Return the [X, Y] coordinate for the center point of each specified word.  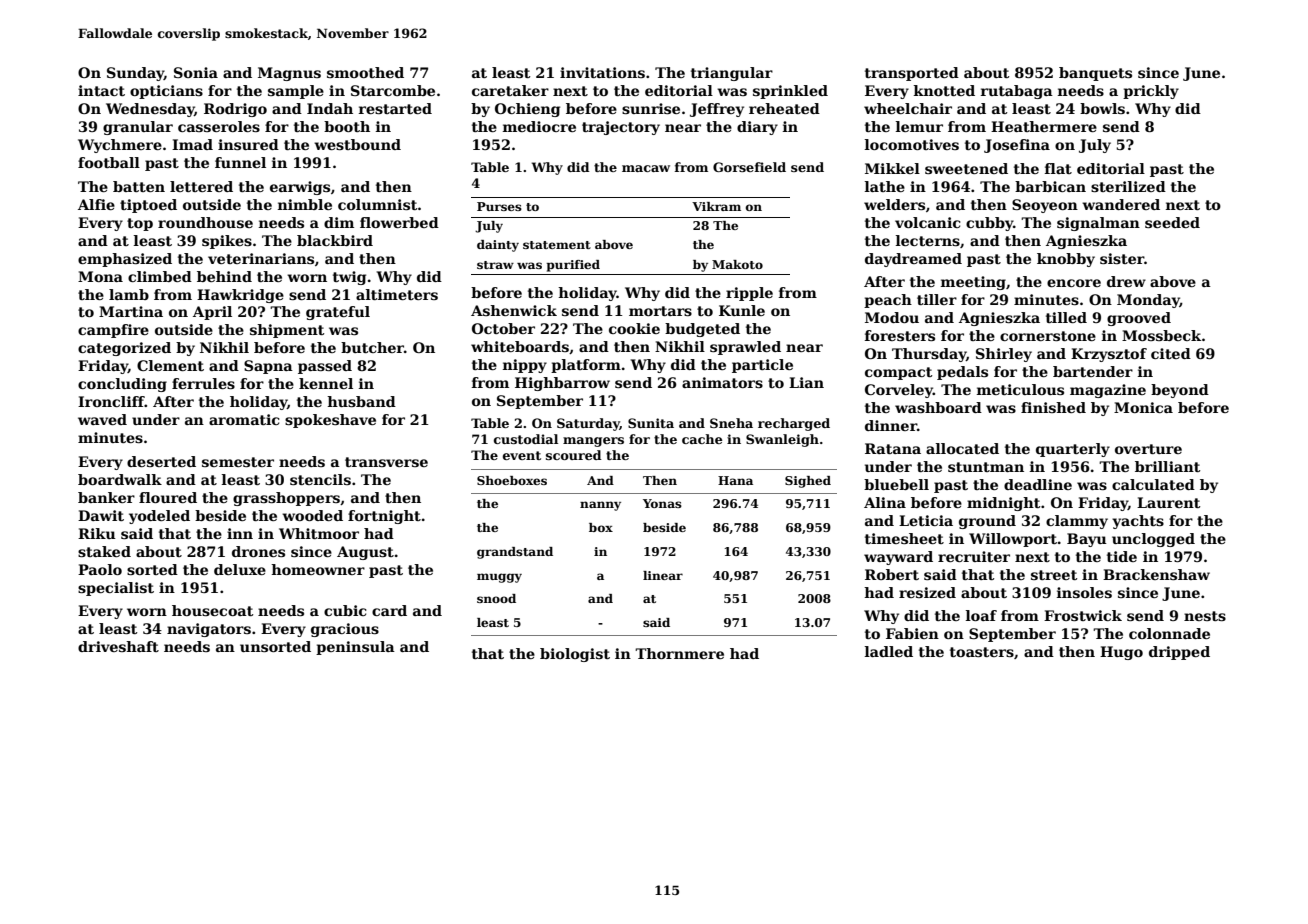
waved [102, 419]
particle [762, 366]
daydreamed [913, 260]
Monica [1143, 407]
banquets [1095, 74]
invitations [602, 72]
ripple [749, 294]
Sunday [135, 74]
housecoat [212, 610]
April [212, 313]
